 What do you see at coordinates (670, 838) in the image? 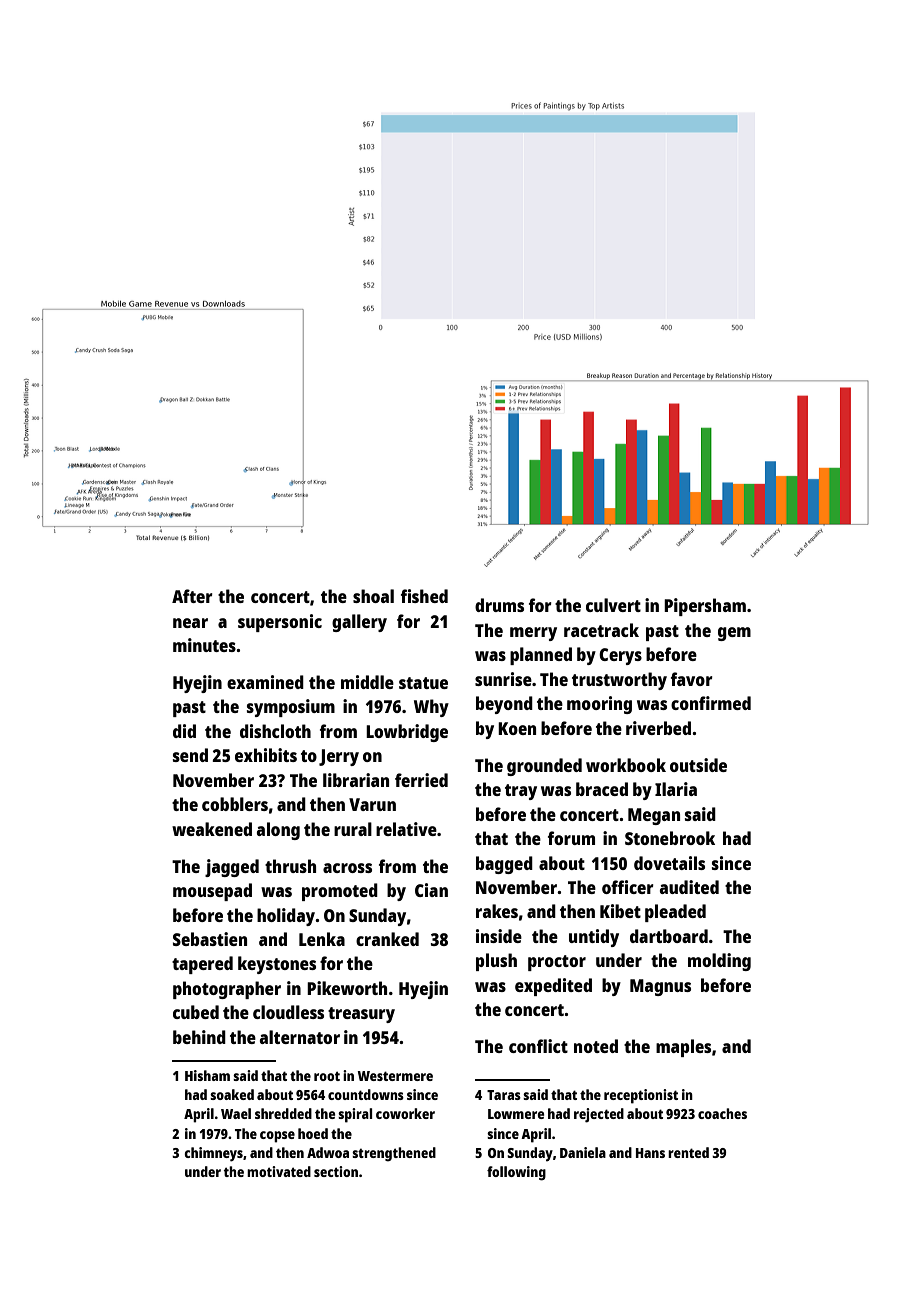
I see `Stonebrook` at bounding box center [670, 838].
